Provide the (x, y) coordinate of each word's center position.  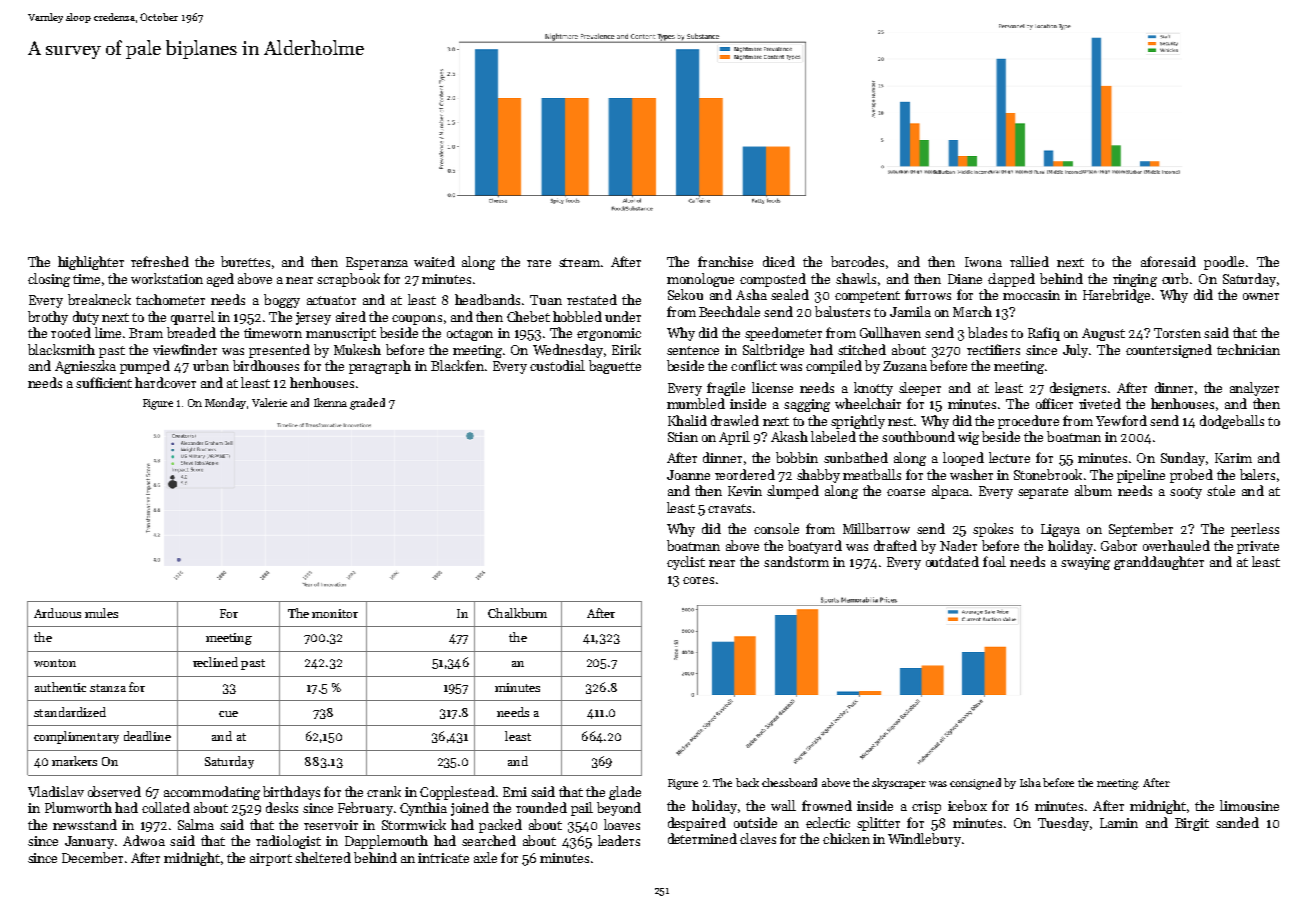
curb (1175, 278)
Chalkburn (517, 613)
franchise (725, 261)
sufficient (104, 382)
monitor (335, 613)
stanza (108, 688)
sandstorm (796, 561)
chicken (846, 838)
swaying (1085, 563)
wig (968, 438)
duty (86, 318)
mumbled (696, 403)
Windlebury (924, 840)
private (1258, 547)
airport (271, 859)
